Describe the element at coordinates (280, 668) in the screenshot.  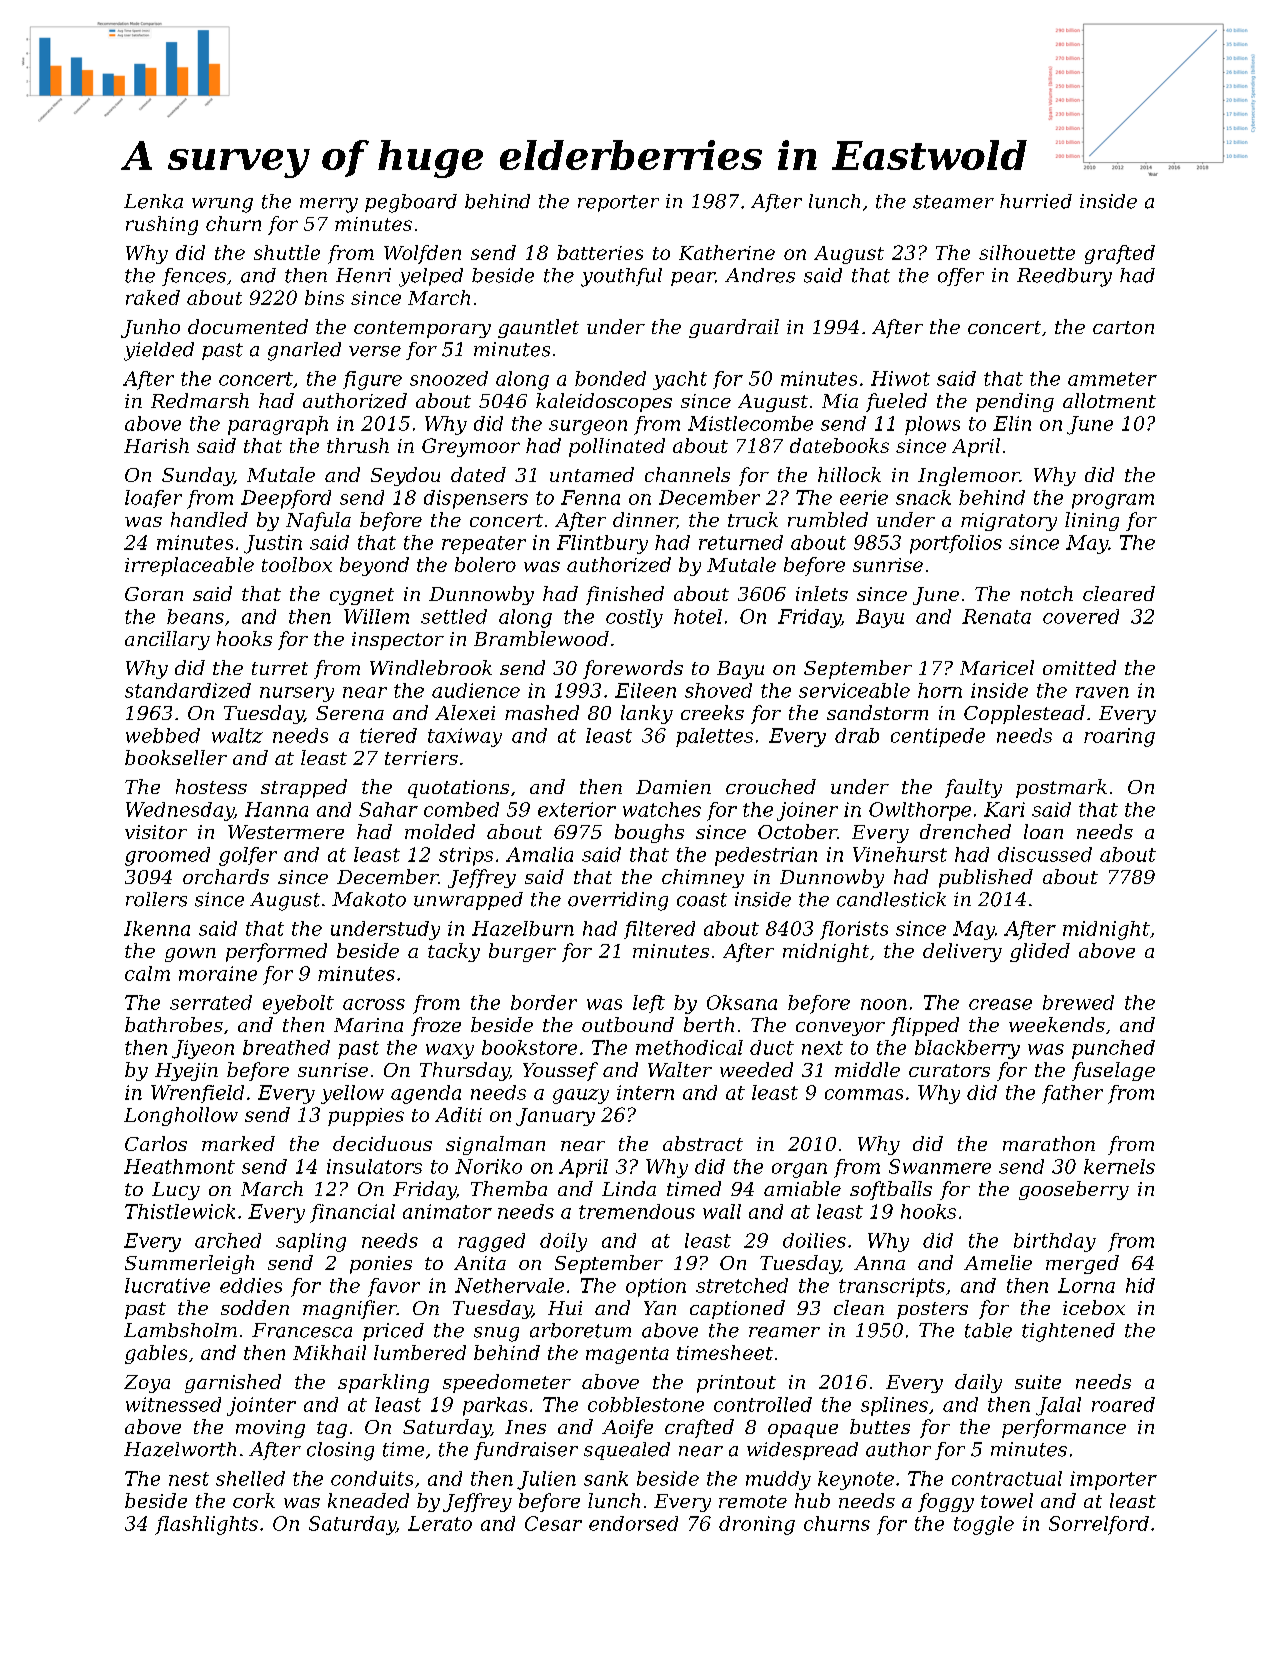
I see `turret` at that location.
